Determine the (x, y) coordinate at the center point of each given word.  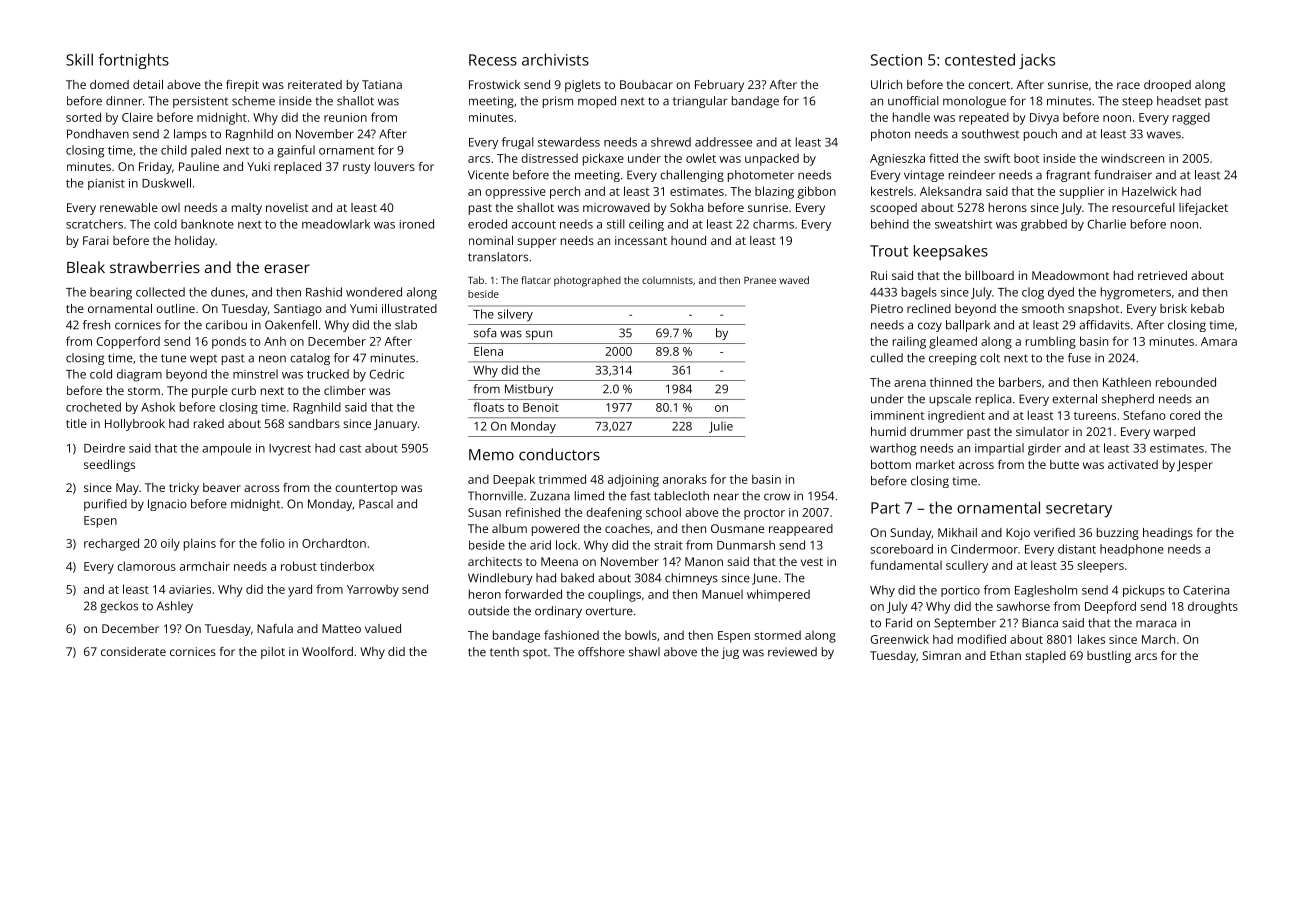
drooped (1167, 86)
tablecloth (681, 496)
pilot (273, 653)
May (127, 489)
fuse (1079, 358)
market (935, 464)
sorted (83, 117)
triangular (700, 102)
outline (175, 308)
